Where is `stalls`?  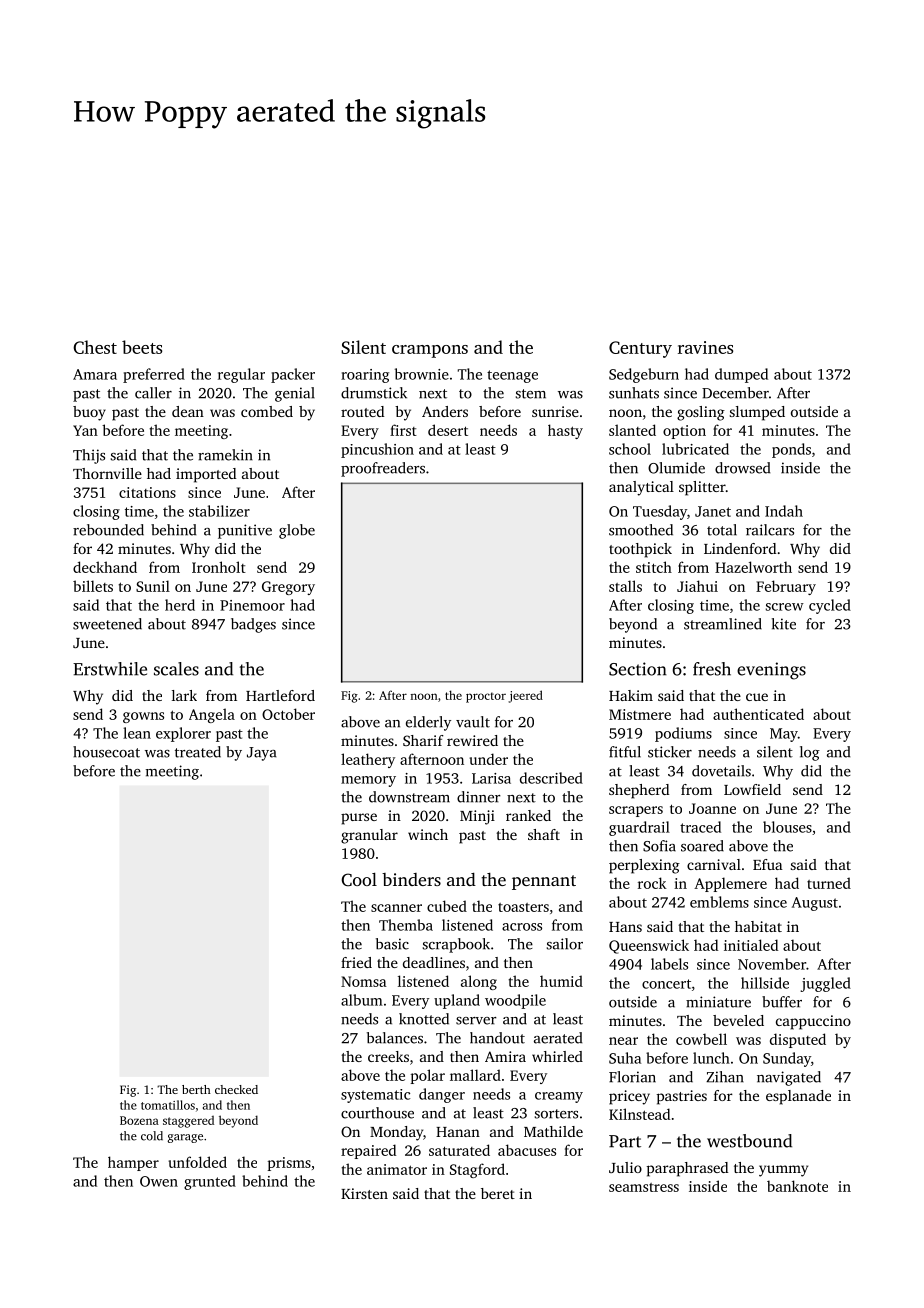 stalls is located at coordinates (625, 586).
